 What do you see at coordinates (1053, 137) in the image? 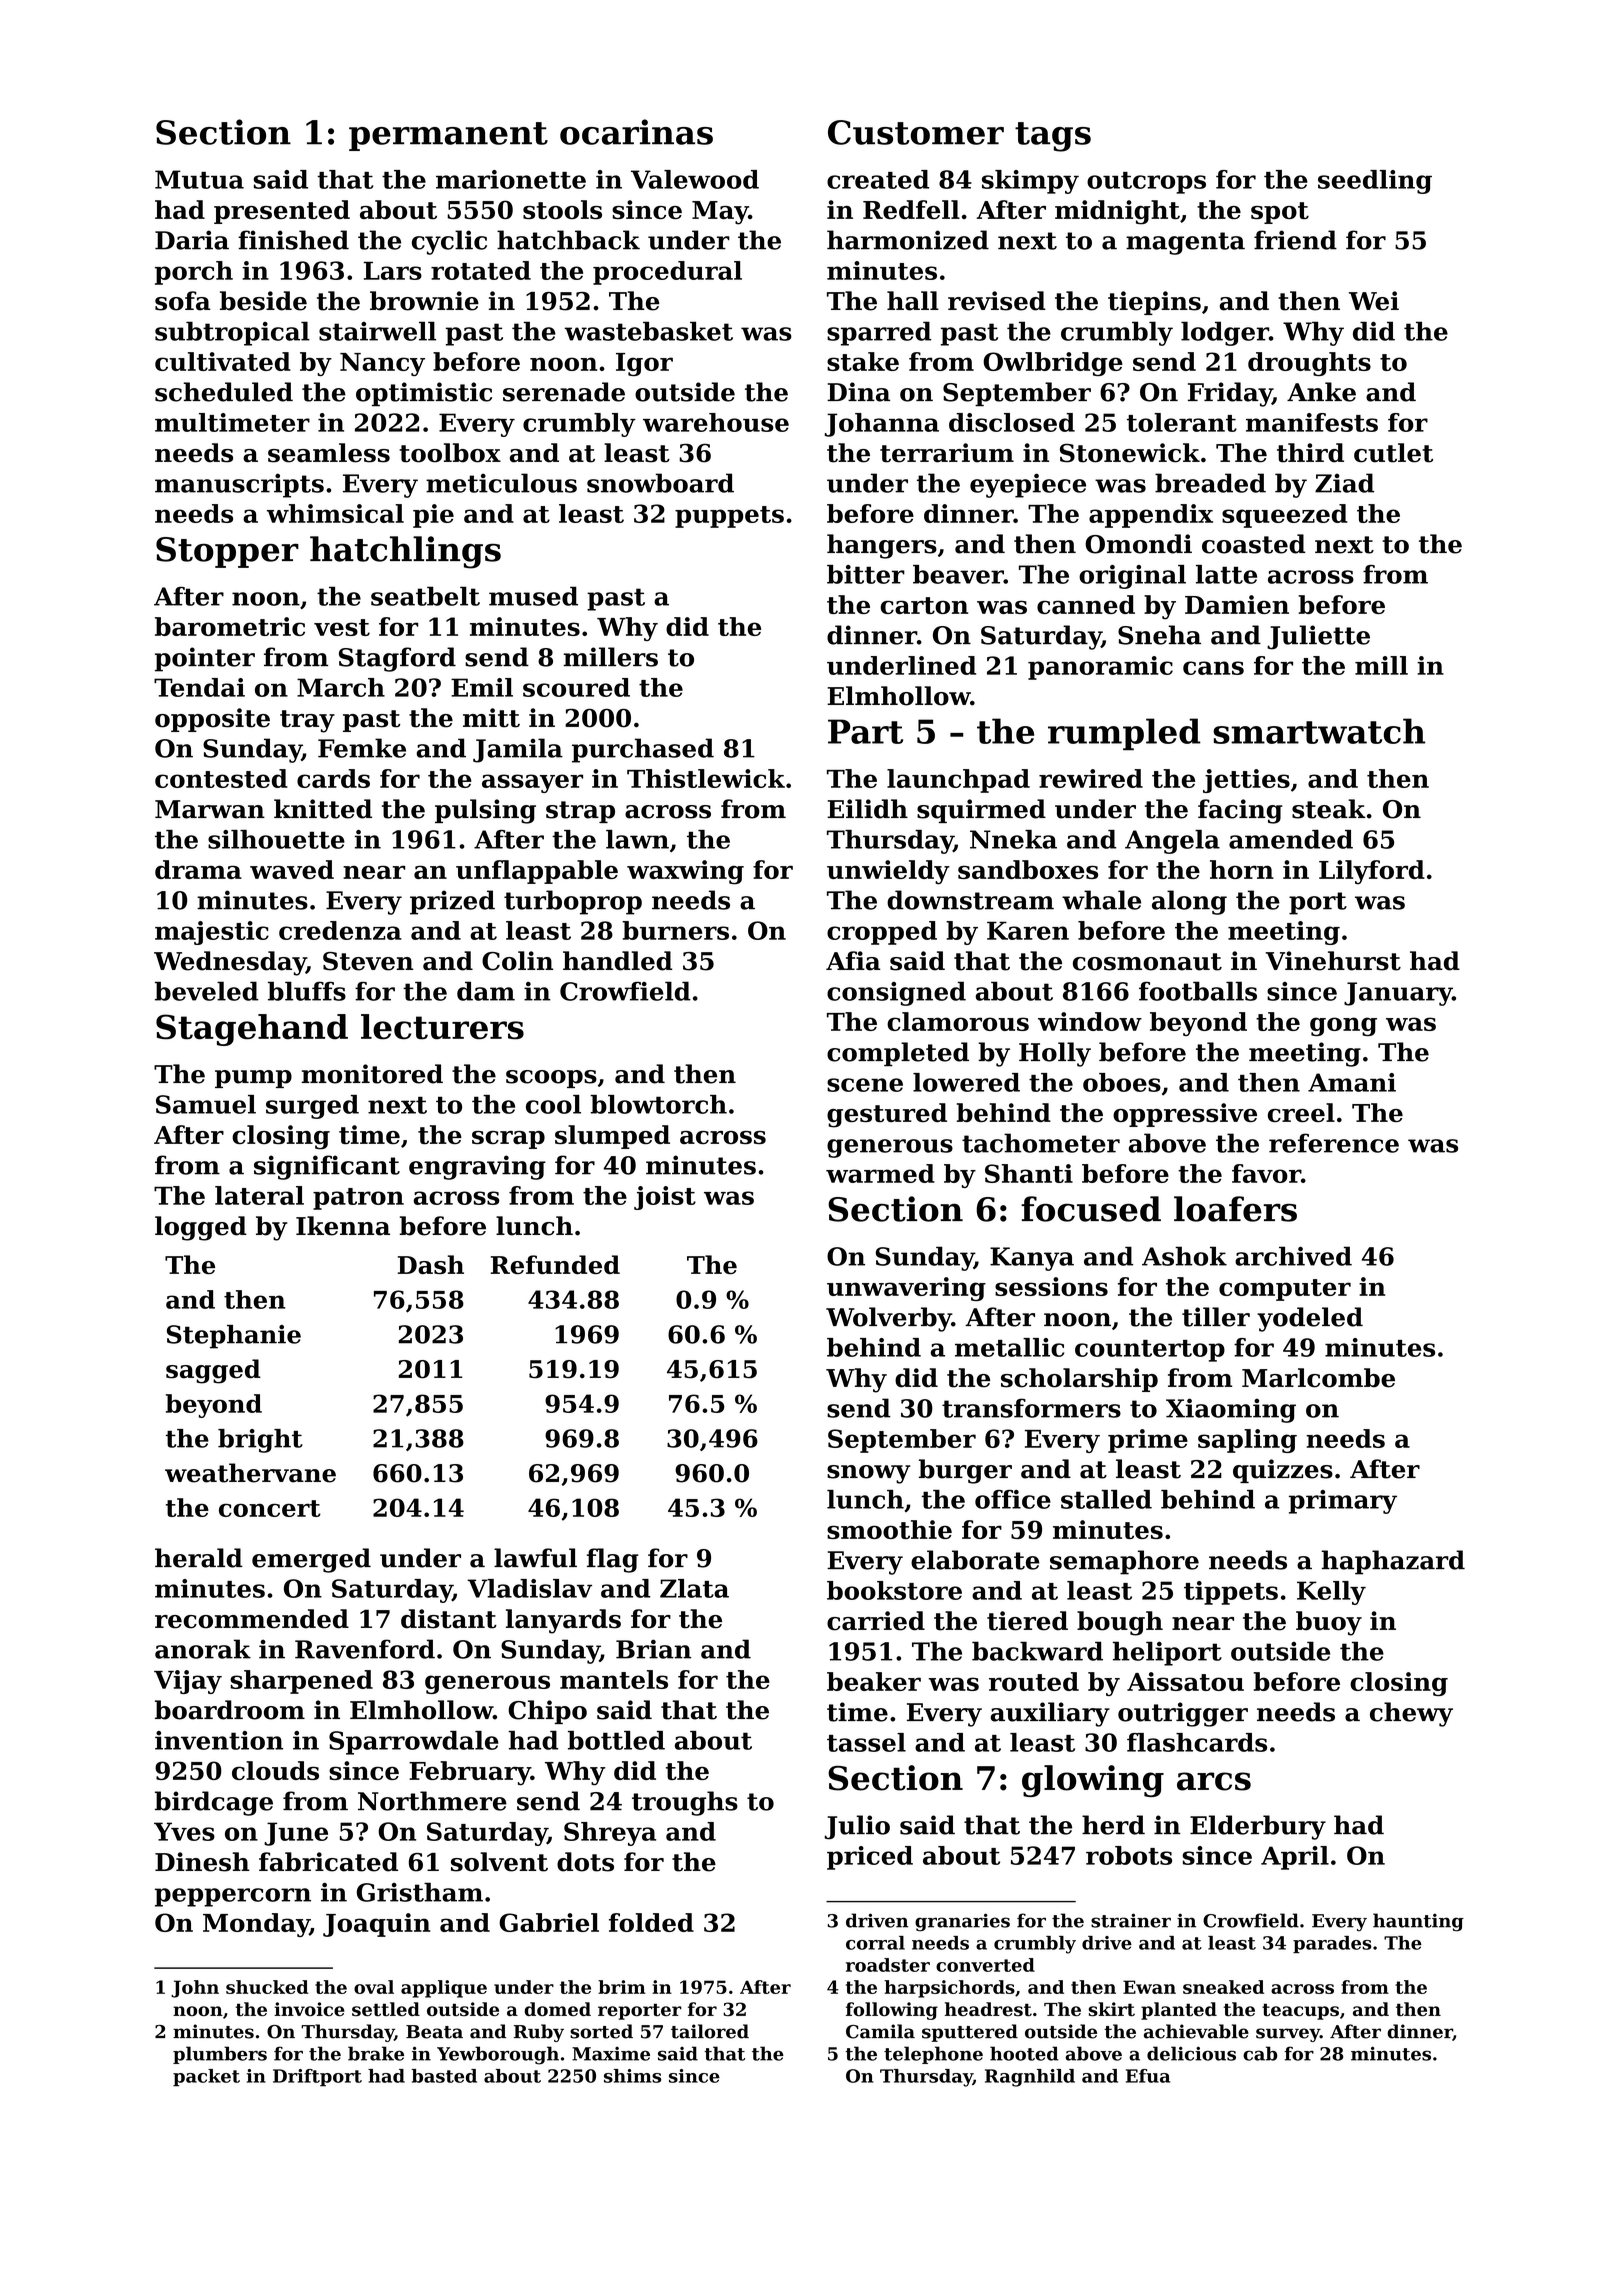
I see `tags` at bounding box center [1053, 137].
